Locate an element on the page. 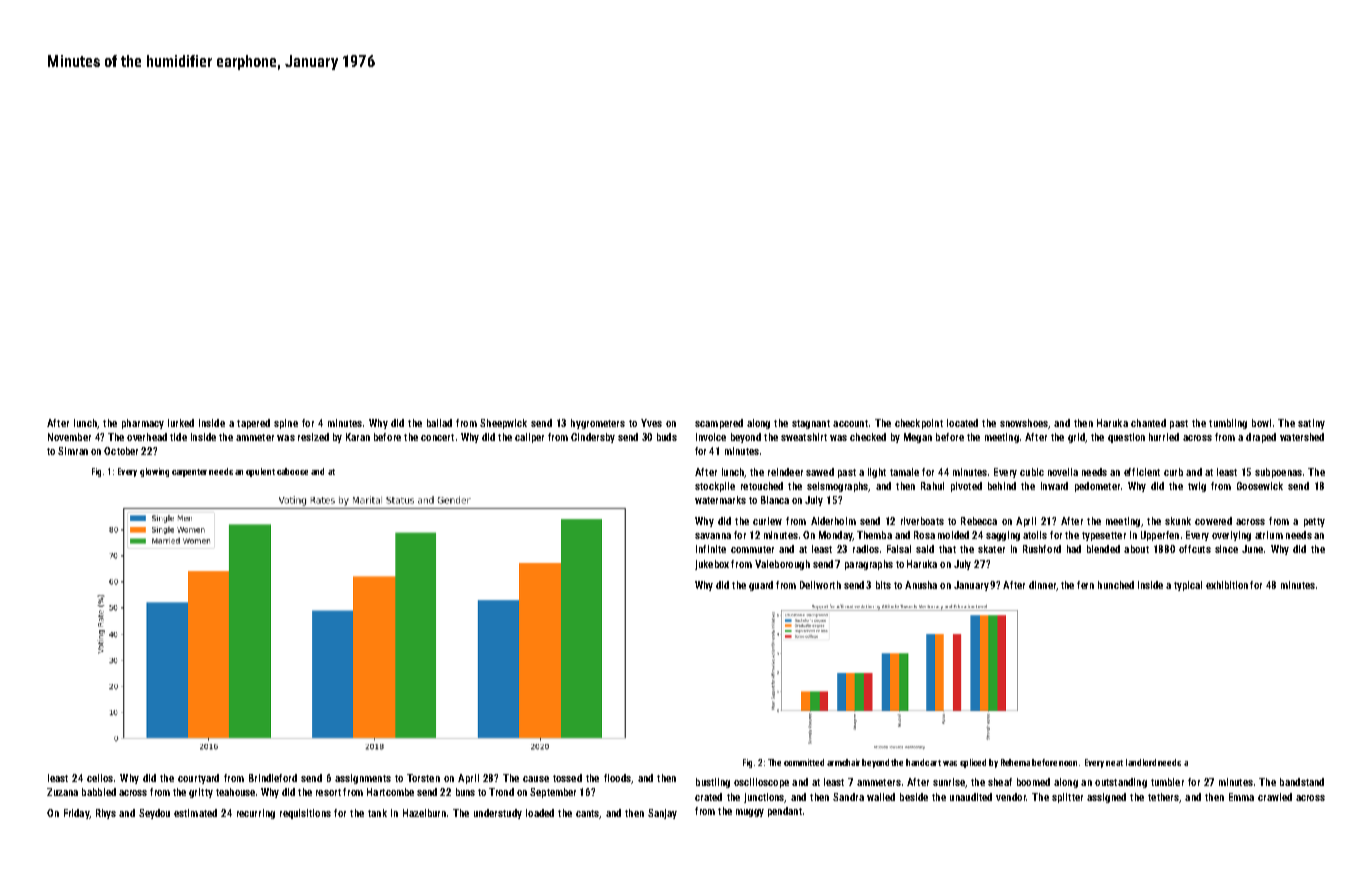 This page has width=1372, height=887. curb is located at coordinates (1173, 472).
